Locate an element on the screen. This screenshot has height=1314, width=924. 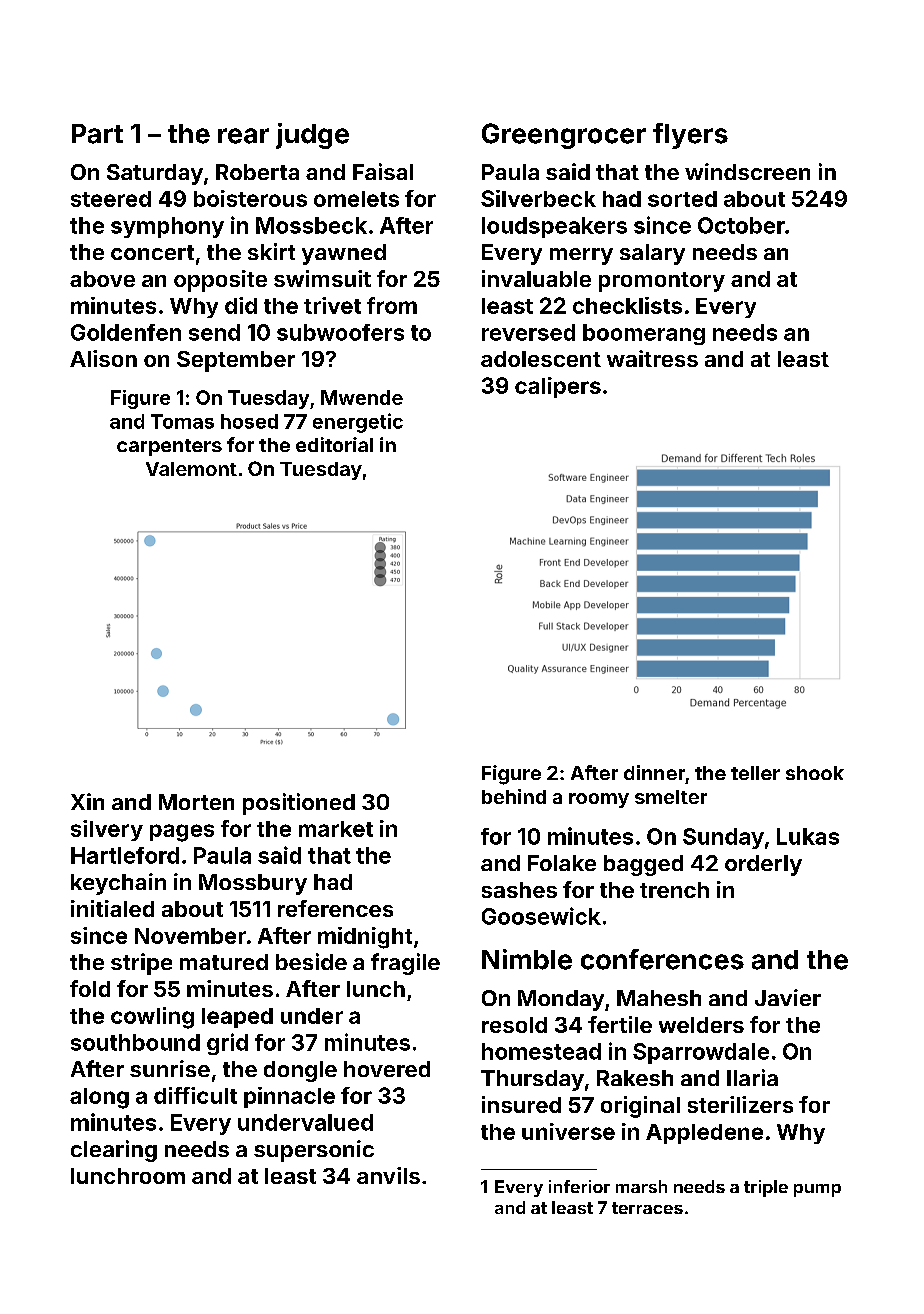
calipers is located at coordinates (558, 387).
